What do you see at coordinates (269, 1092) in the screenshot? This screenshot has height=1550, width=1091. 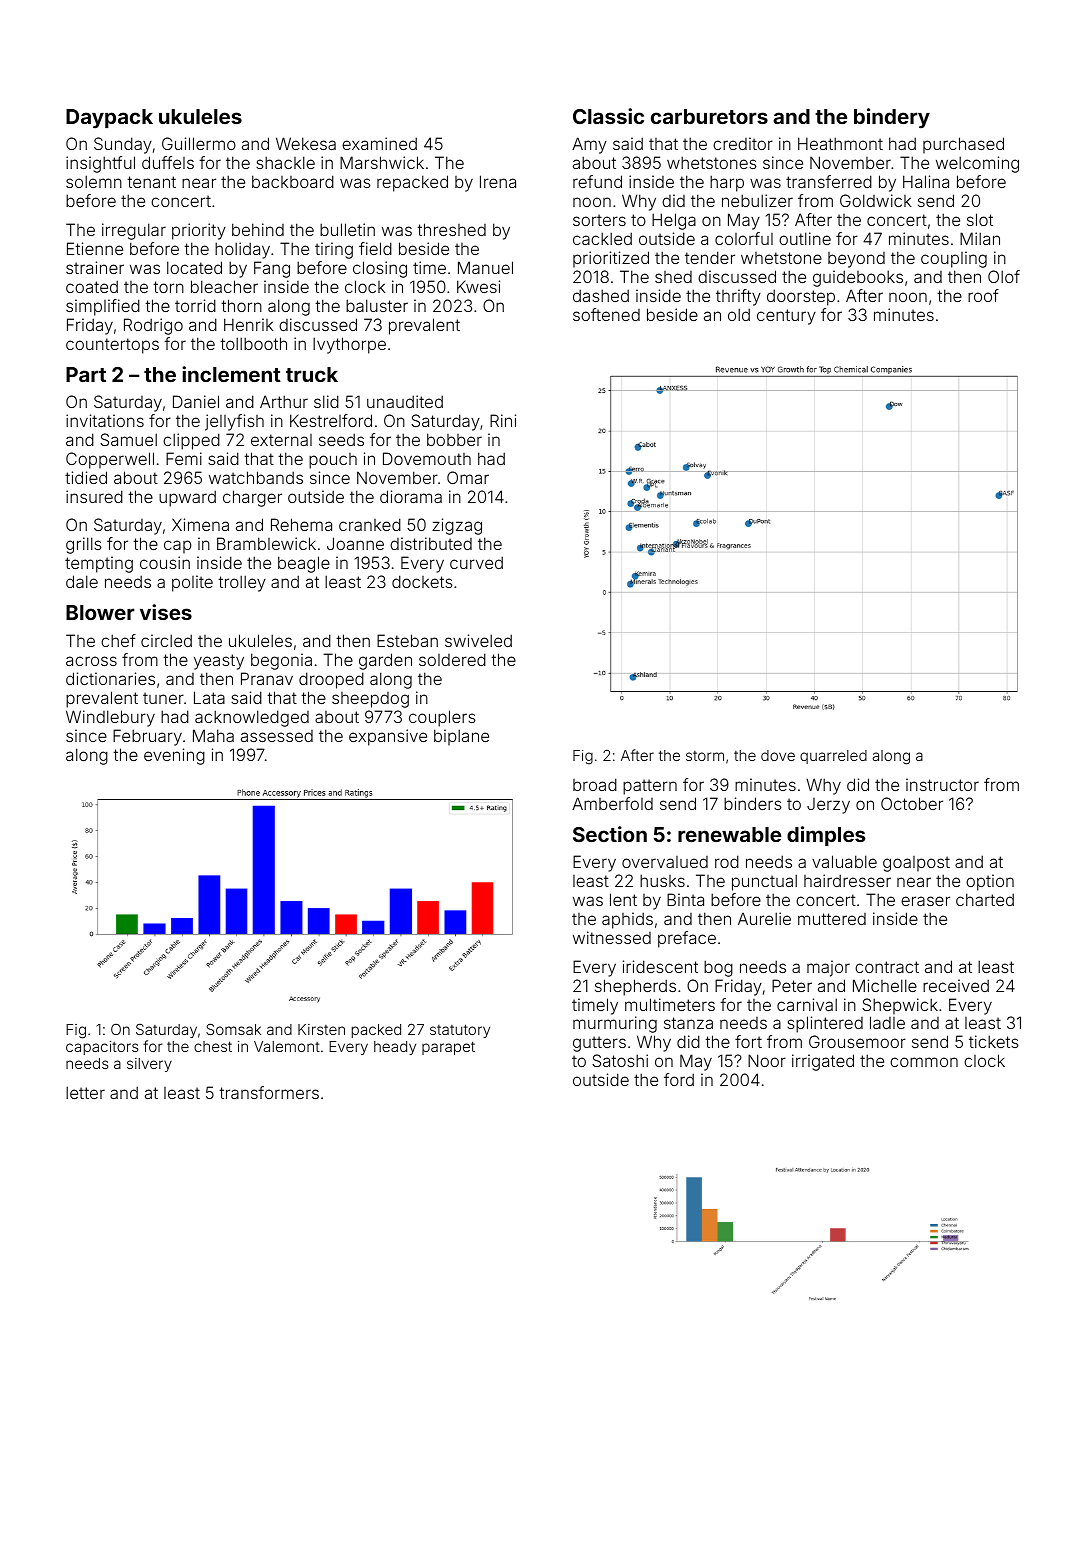 I see `transformers` at bounding box center [269, 1092].
